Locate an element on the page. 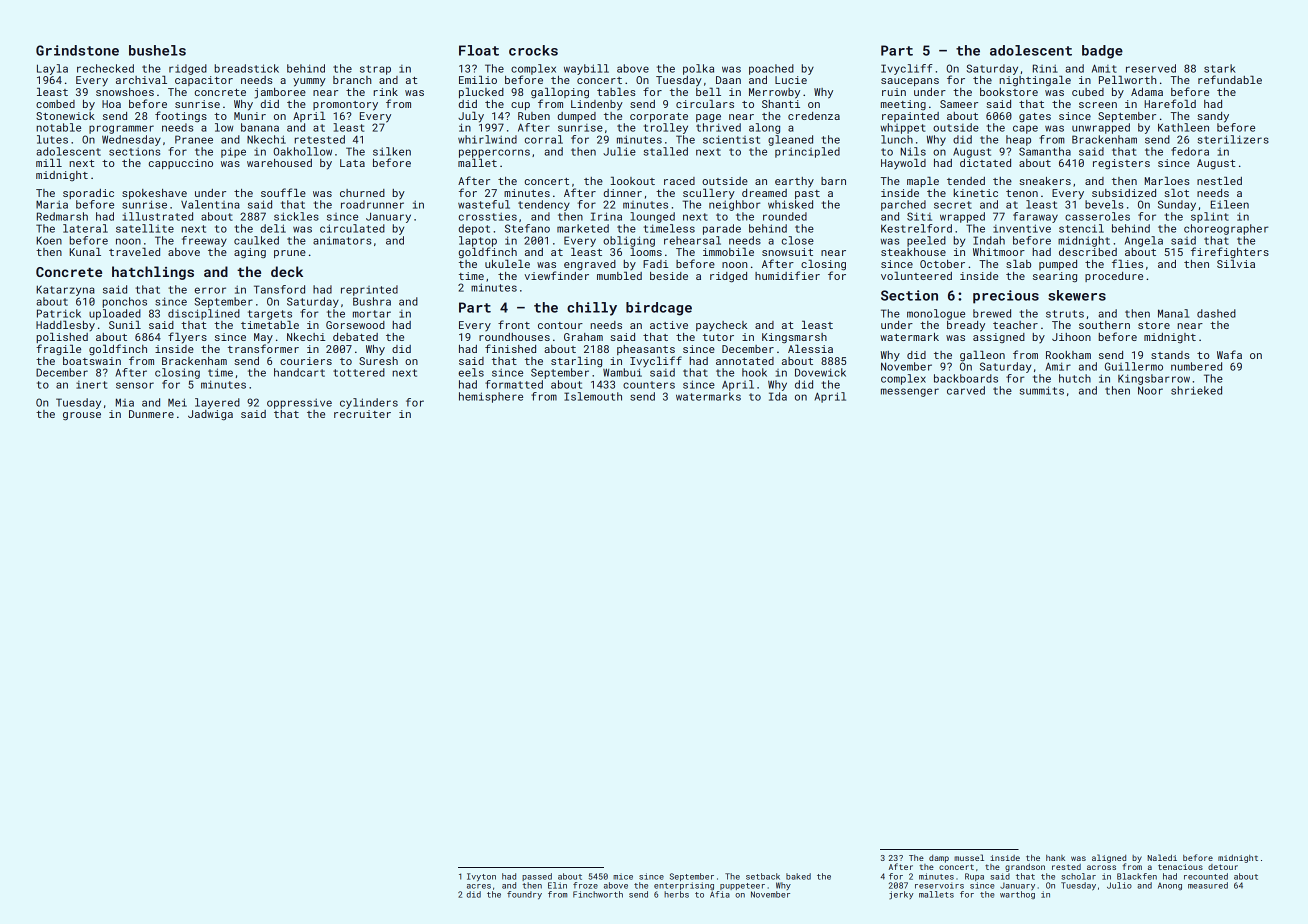 This page has height=924, width=1308. hank is located at coordinates (1055, 858).
